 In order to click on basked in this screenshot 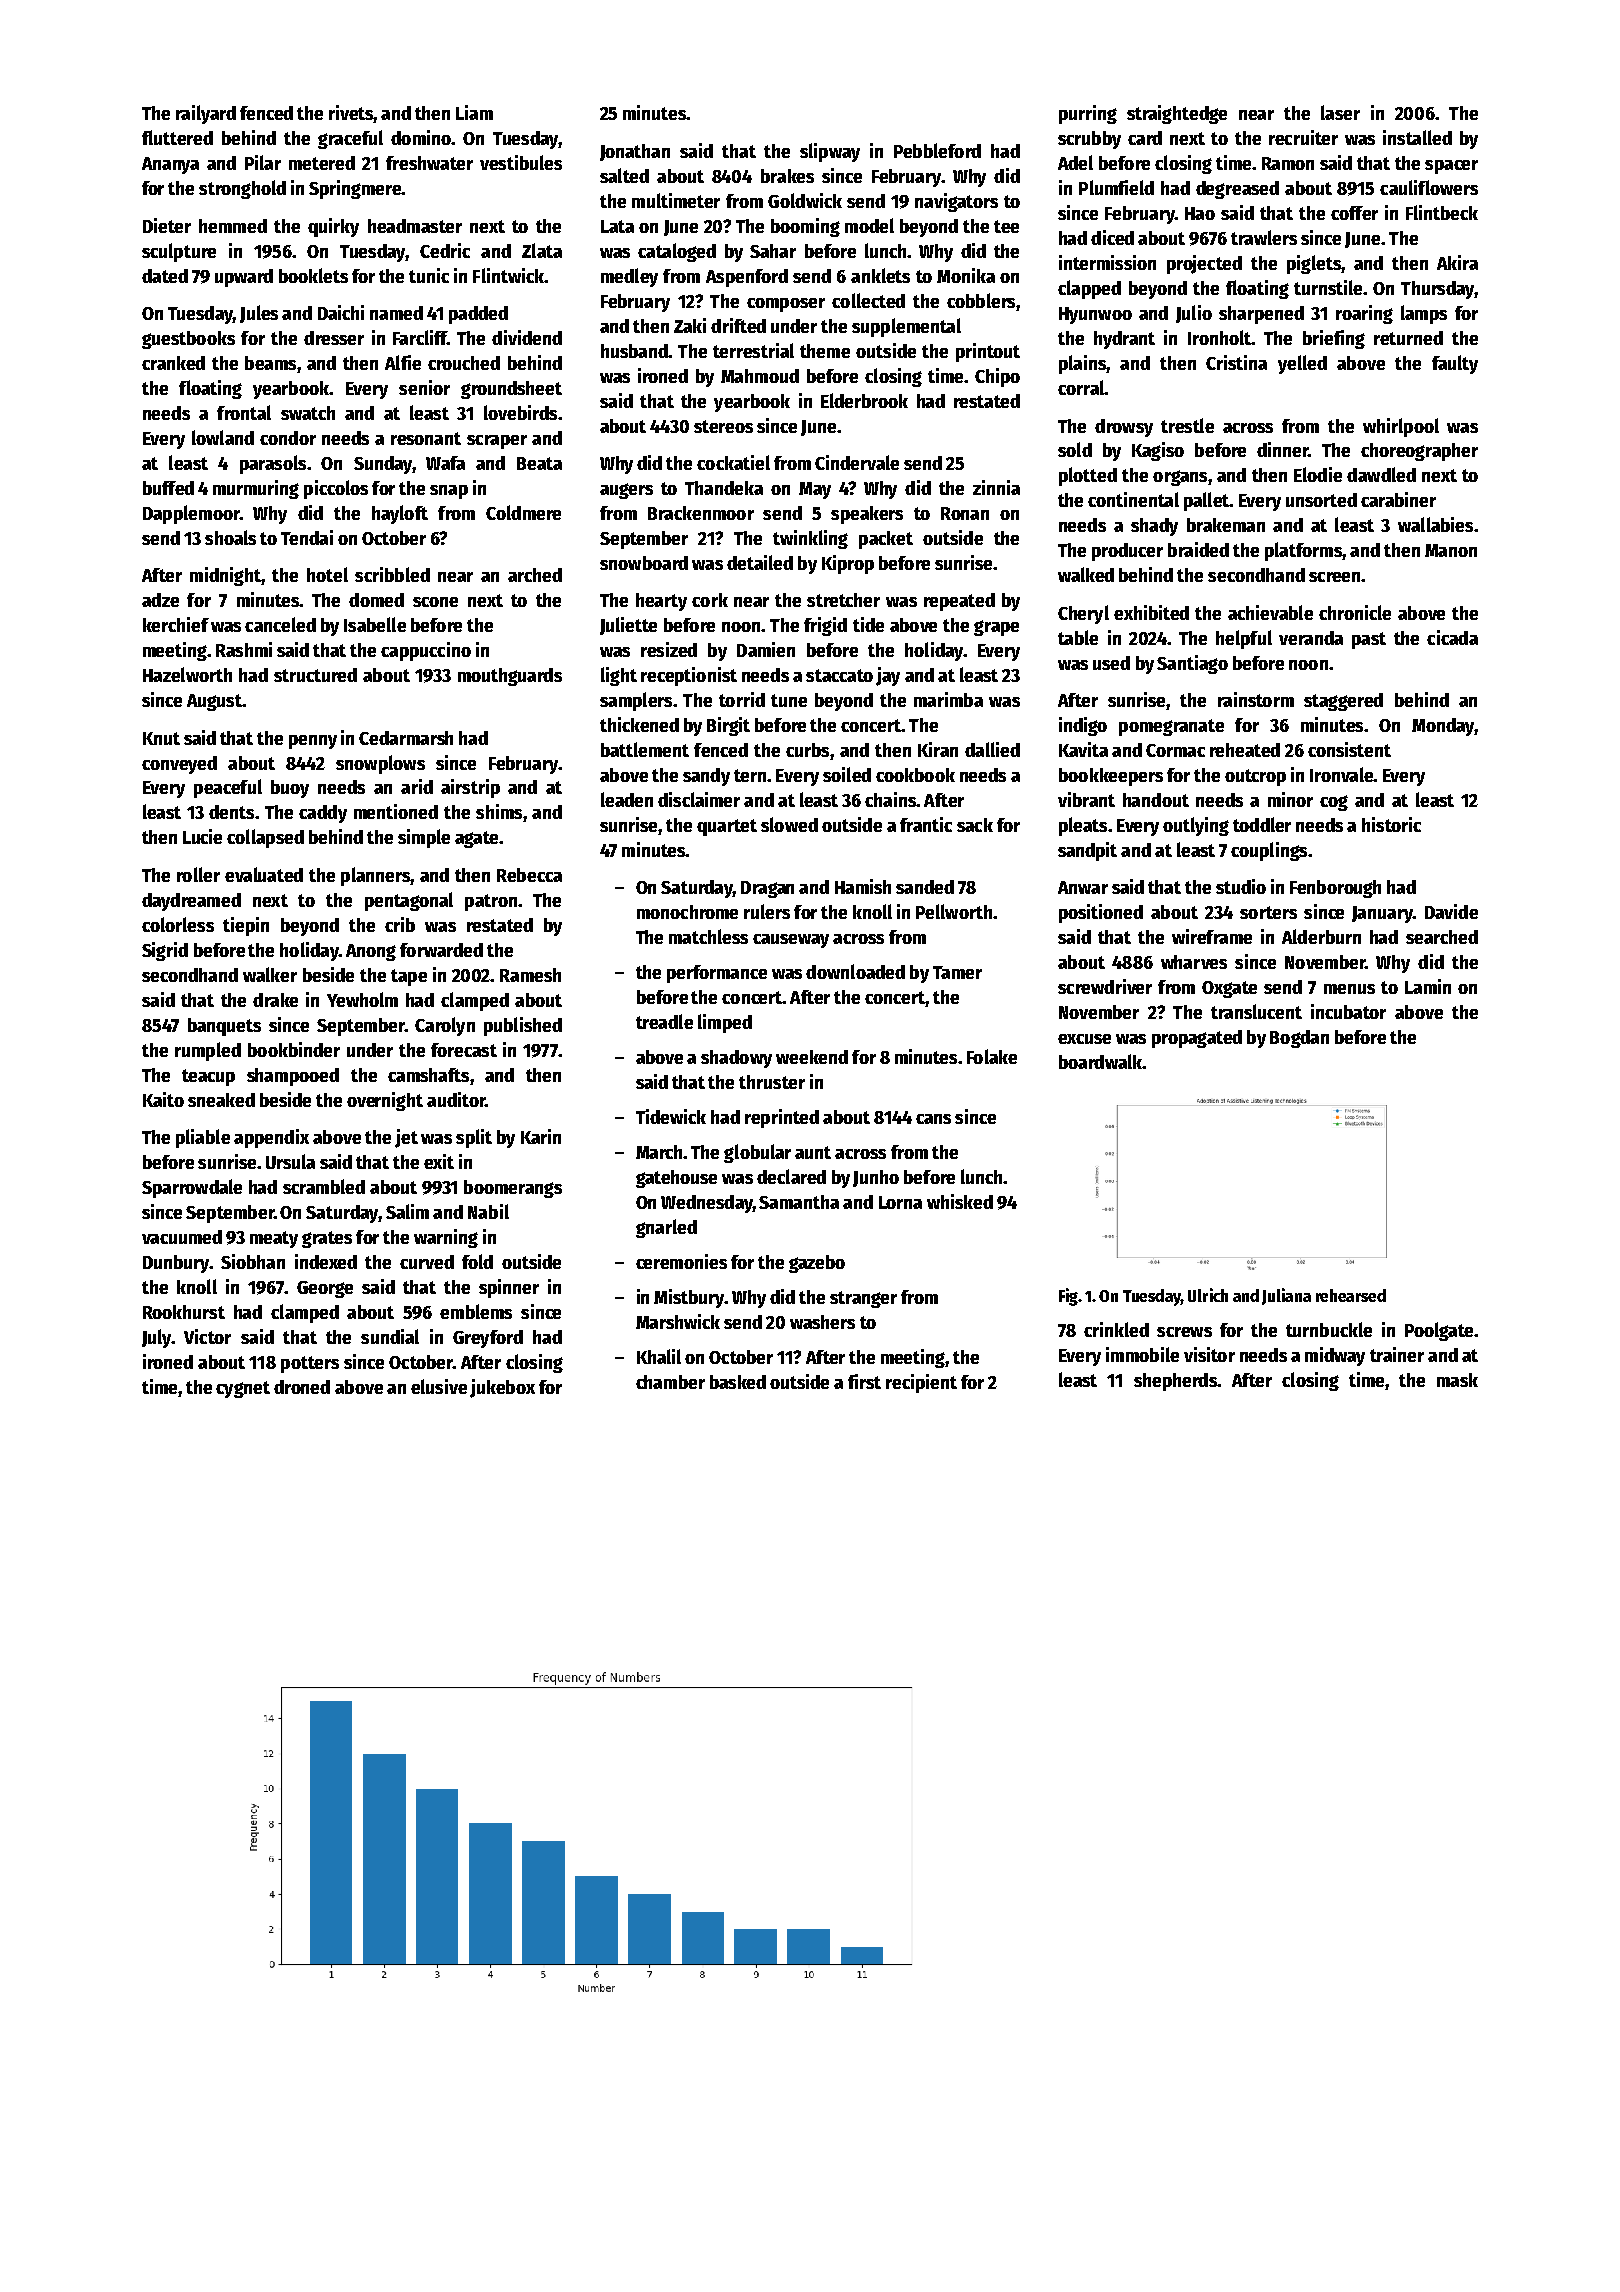, I will do `click(738, 1382)`.
